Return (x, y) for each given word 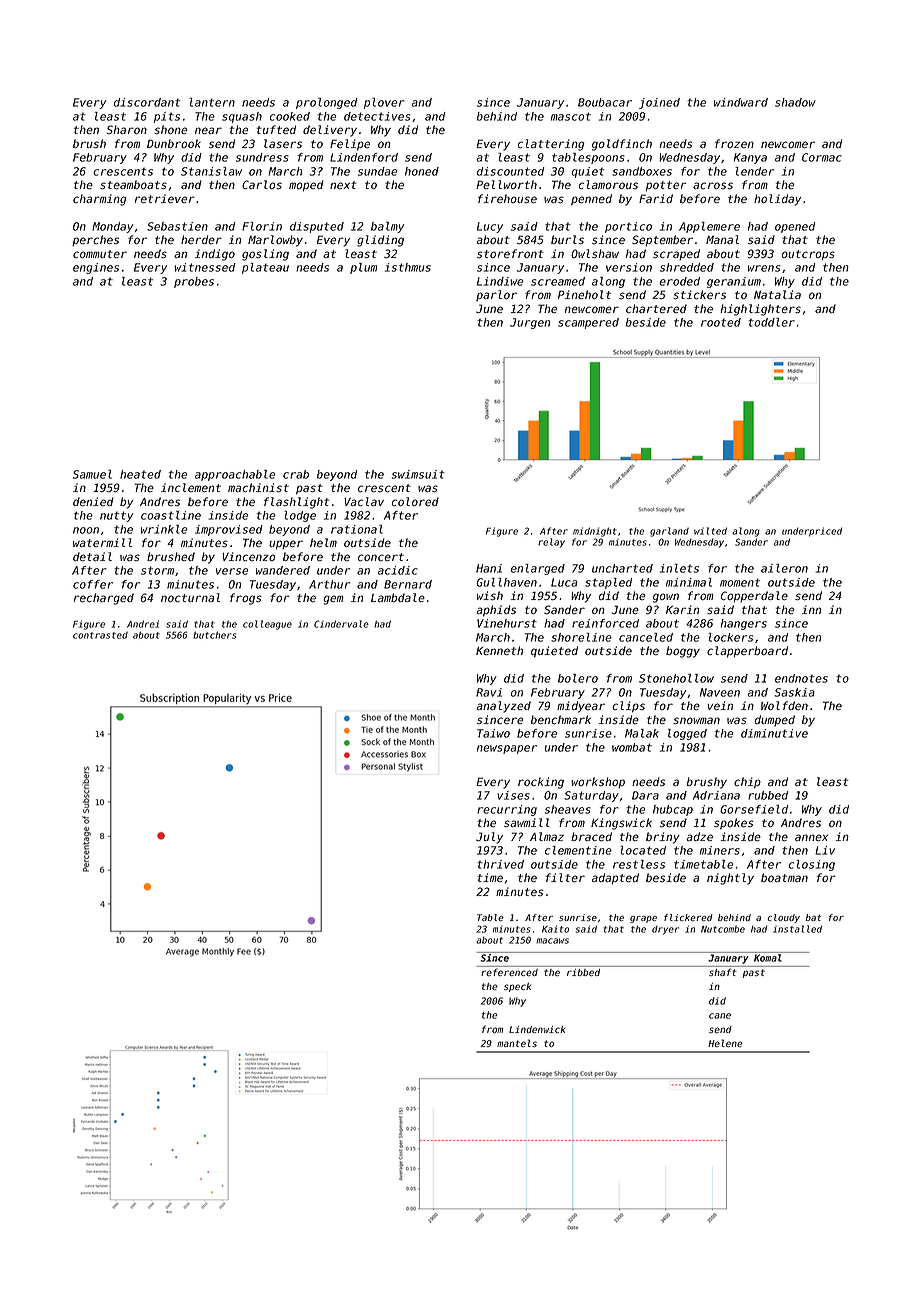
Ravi (489, 692)
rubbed (768, 795)
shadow (795, 102)
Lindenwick (537, 1029)
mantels (517, 1043)
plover (384, 103)
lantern (212, 102)
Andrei (143, 624)
